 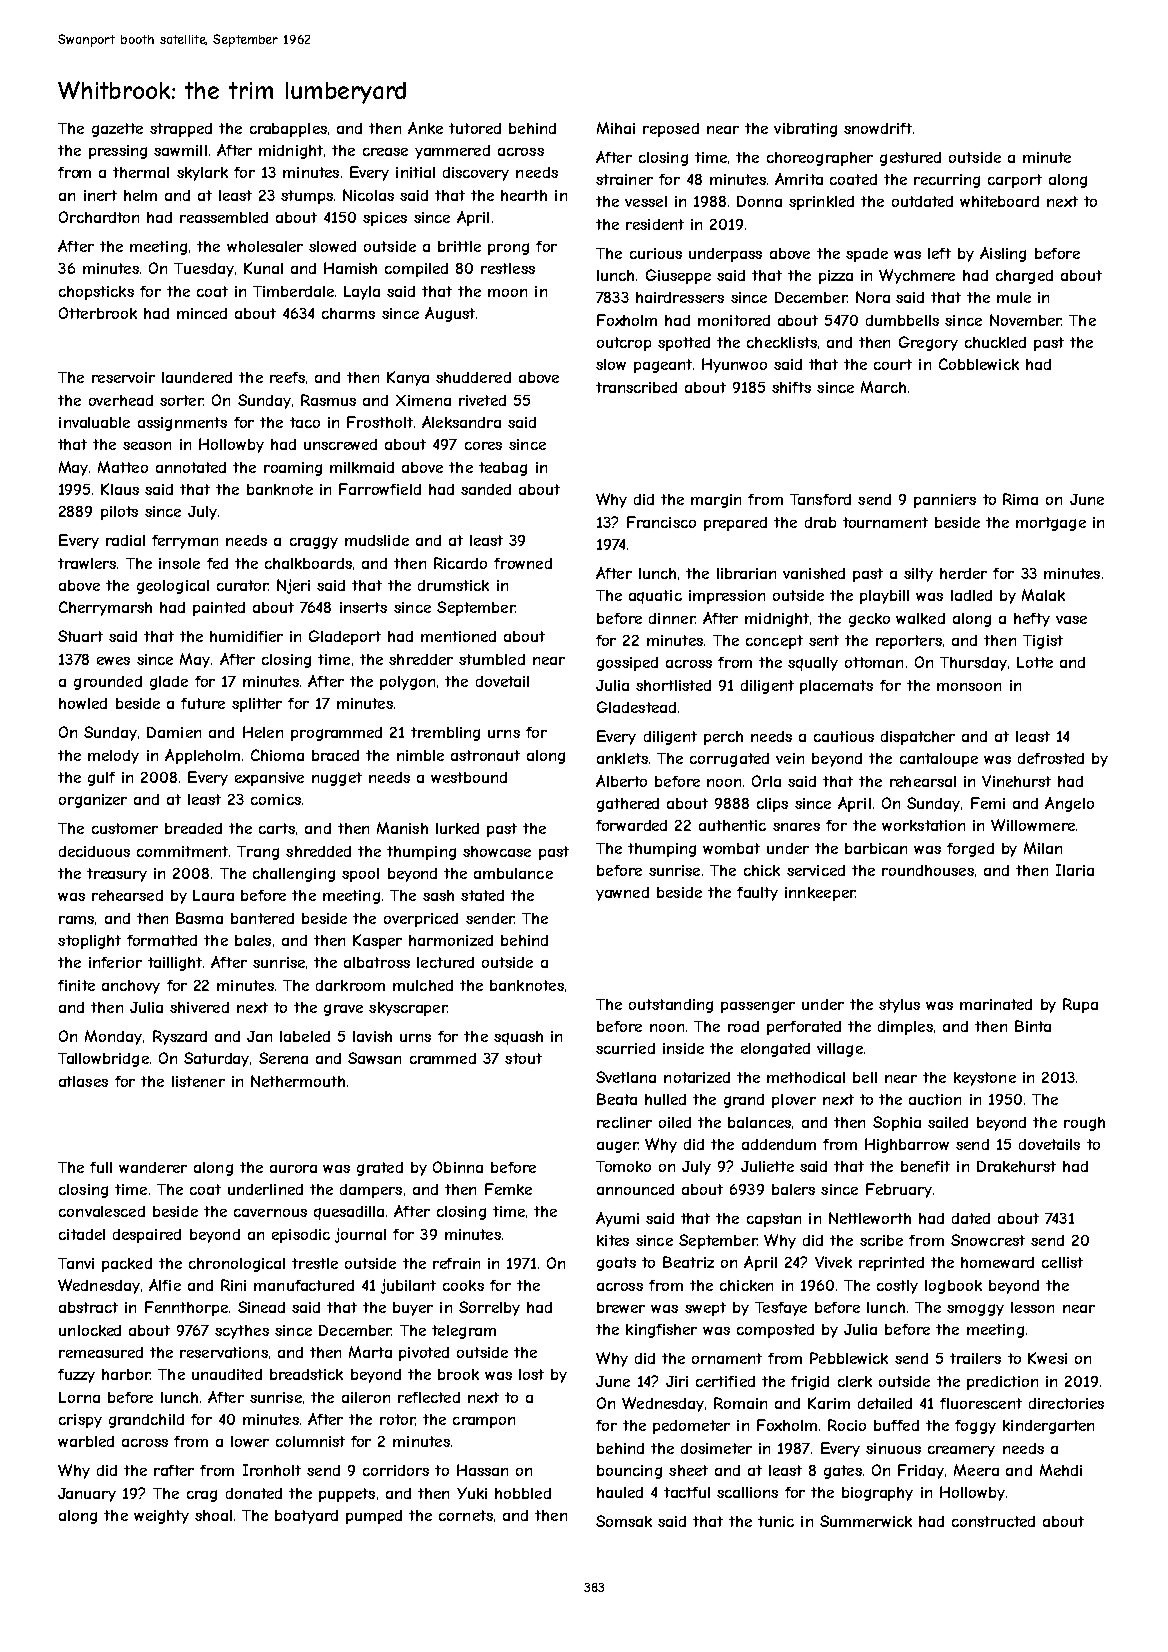 I want to click on rehearsal, so click(x=923, y=781).
